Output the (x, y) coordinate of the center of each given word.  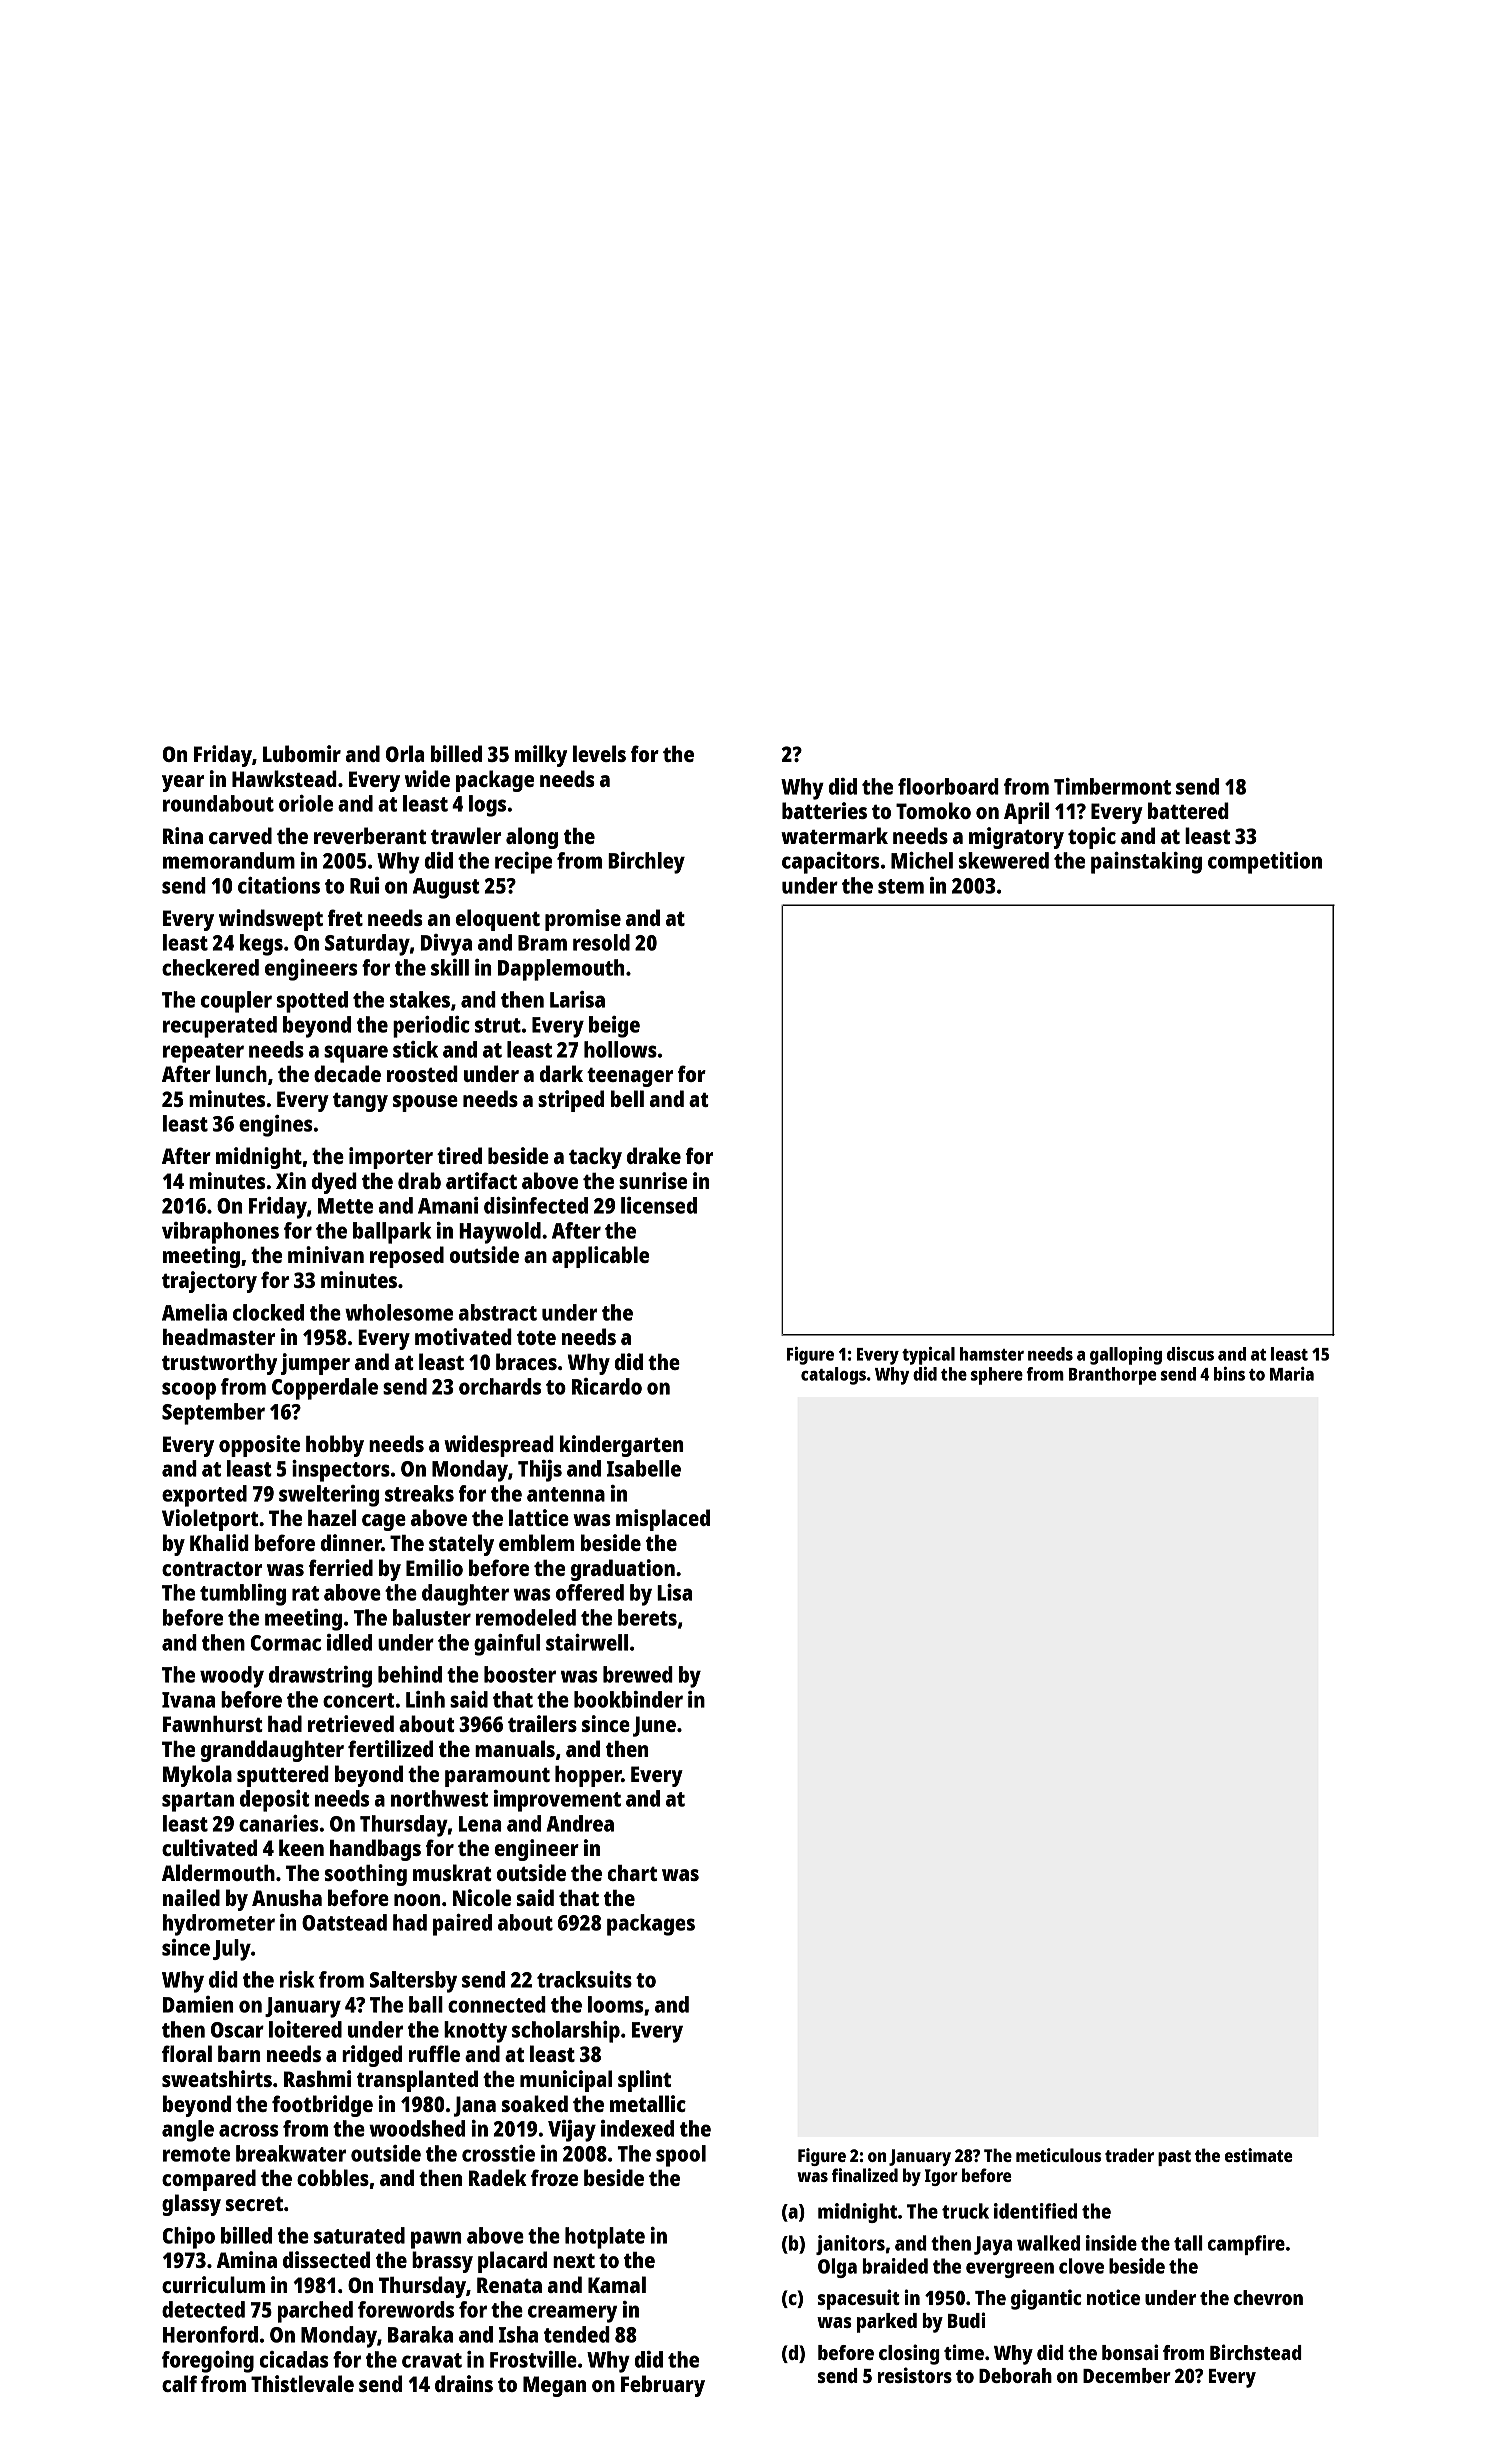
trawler (466, 835)
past (1174, 2158)
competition (1265, 863)
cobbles (333, 2177)
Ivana (188, 1700)
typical (928, 1356)
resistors (914, 2375)
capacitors (831, 863)
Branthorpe (1113, 1376)
